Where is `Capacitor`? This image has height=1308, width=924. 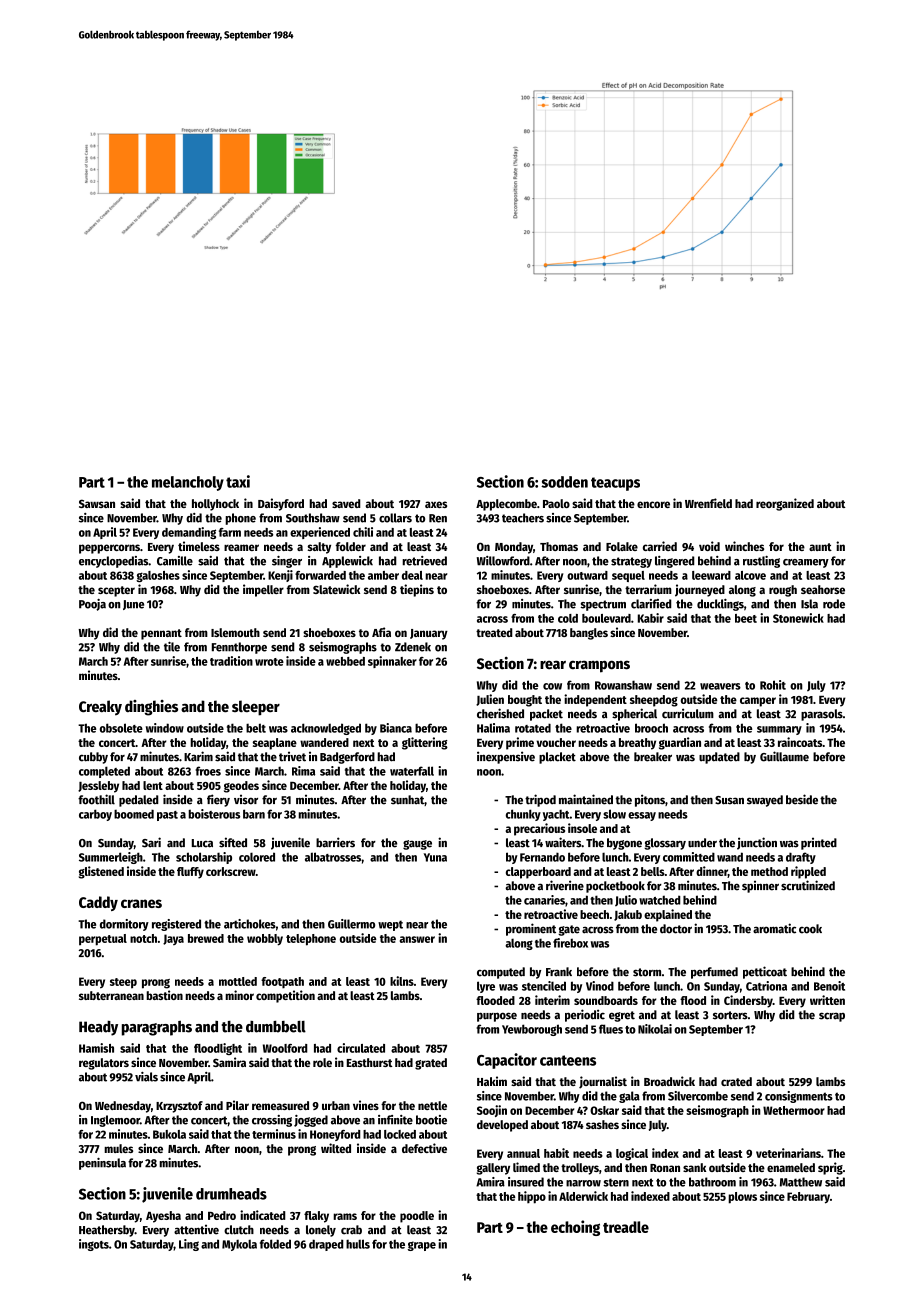
Capacitor is located at coordinates (507, 1061).
